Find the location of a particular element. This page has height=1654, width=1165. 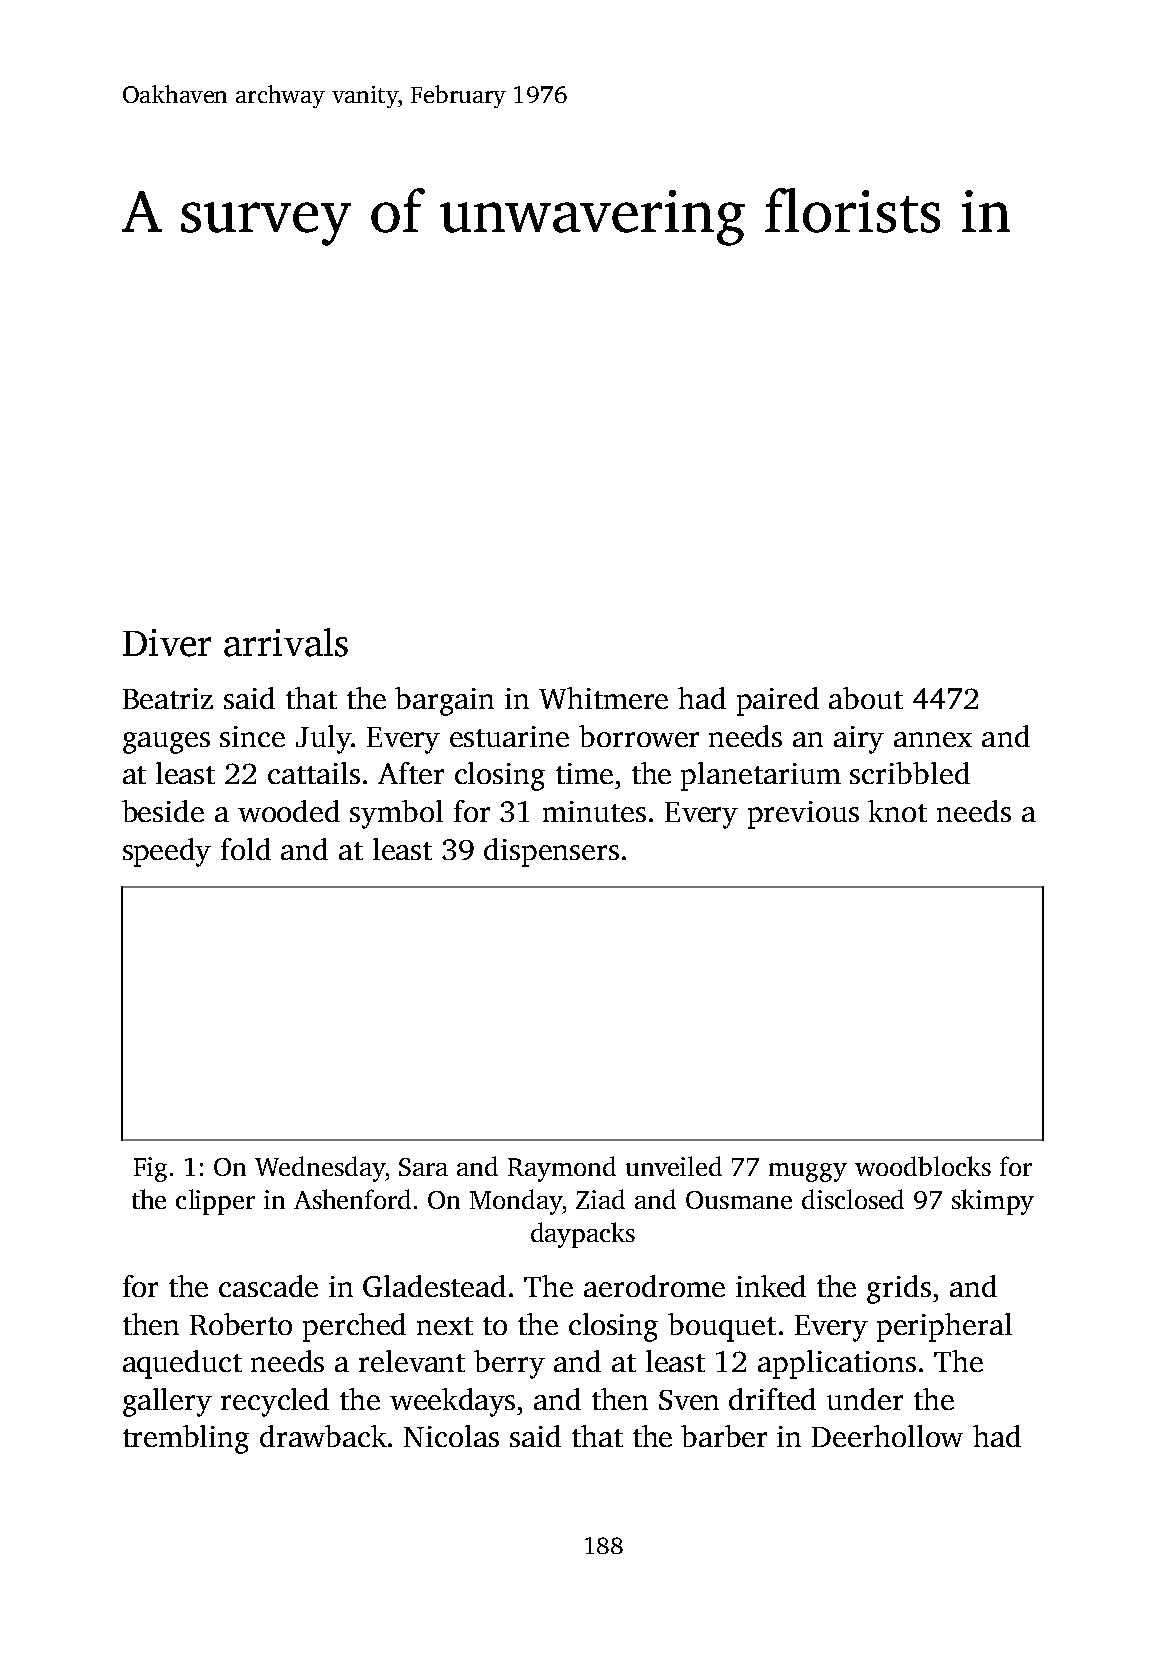

Whitmere is located at coordinates (603, 698).
